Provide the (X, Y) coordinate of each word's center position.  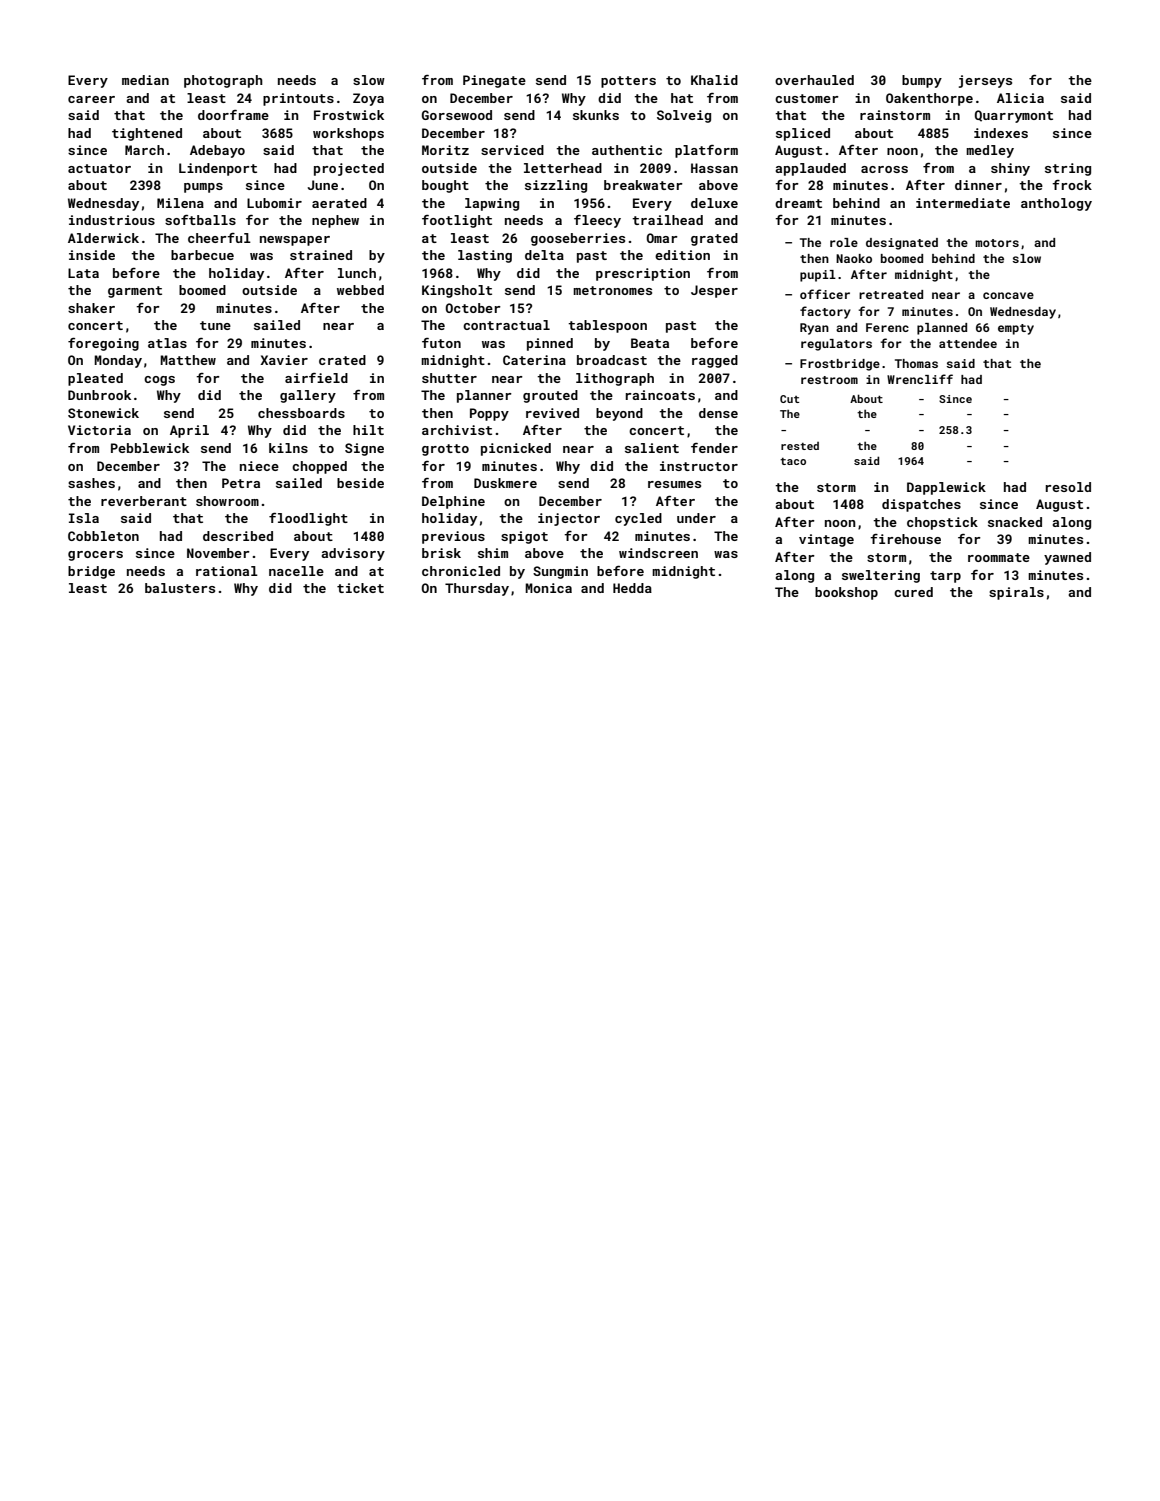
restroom (829, 380)
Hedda (632, 588)
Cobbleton (103, 536)
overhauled (814, 80)
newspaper (295, 241)
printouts (298, 99)
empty (1016, 329)
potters (628, 82)
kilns (288, 448)
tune (215, 325)
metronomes (612, 290)
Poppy (489, 414)
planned (942, 329)
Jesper (714, 291)
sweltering (881, 576)
